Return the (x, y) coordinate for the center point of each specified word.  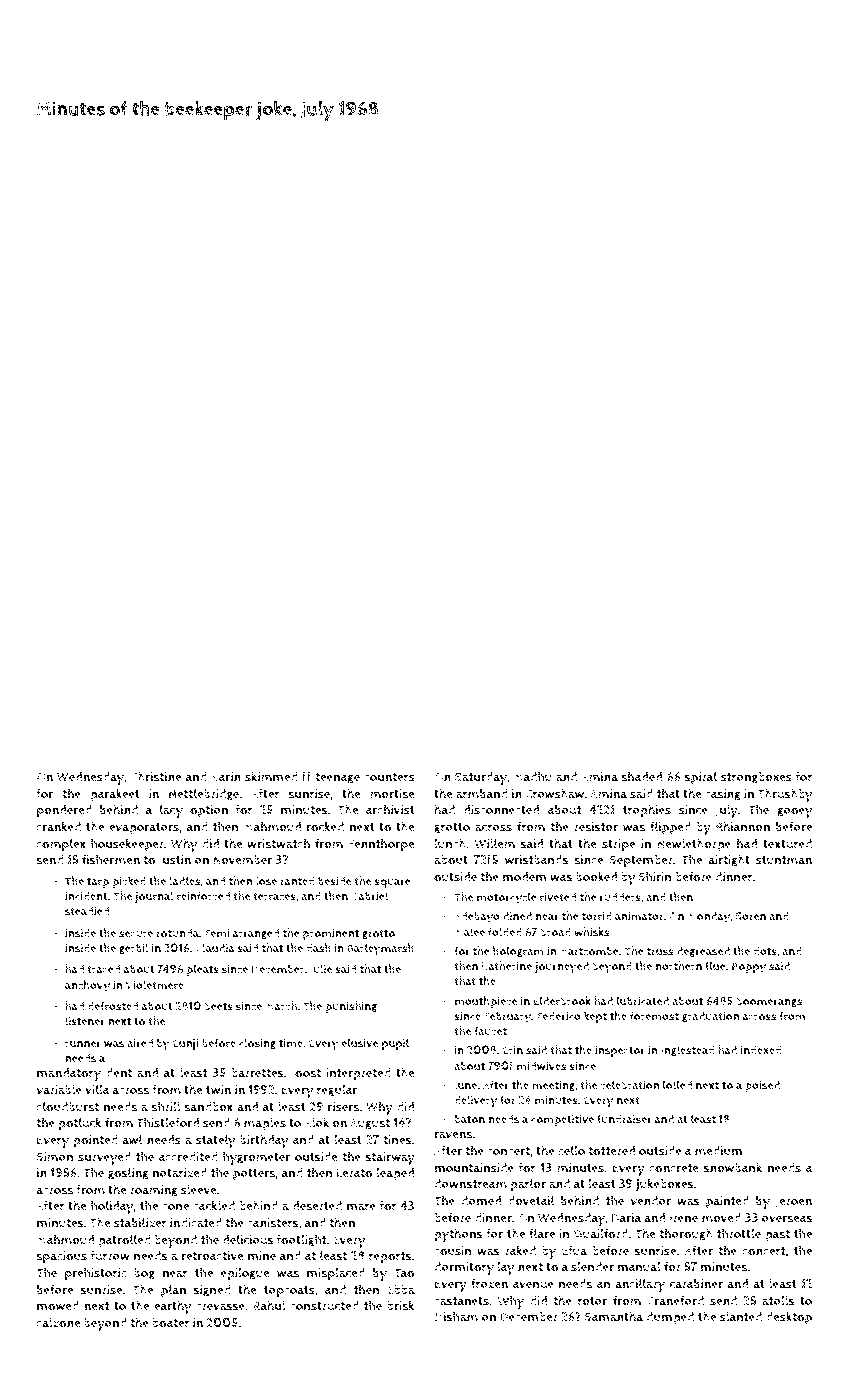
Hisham (456, 1316)
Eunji (186, 1044)
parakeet (115, 795)
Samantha (614, 1316)
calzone (58, 1322)
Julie (321, 969)
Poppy (749, 968)
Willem (495, 843)
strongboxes (756, 778)
